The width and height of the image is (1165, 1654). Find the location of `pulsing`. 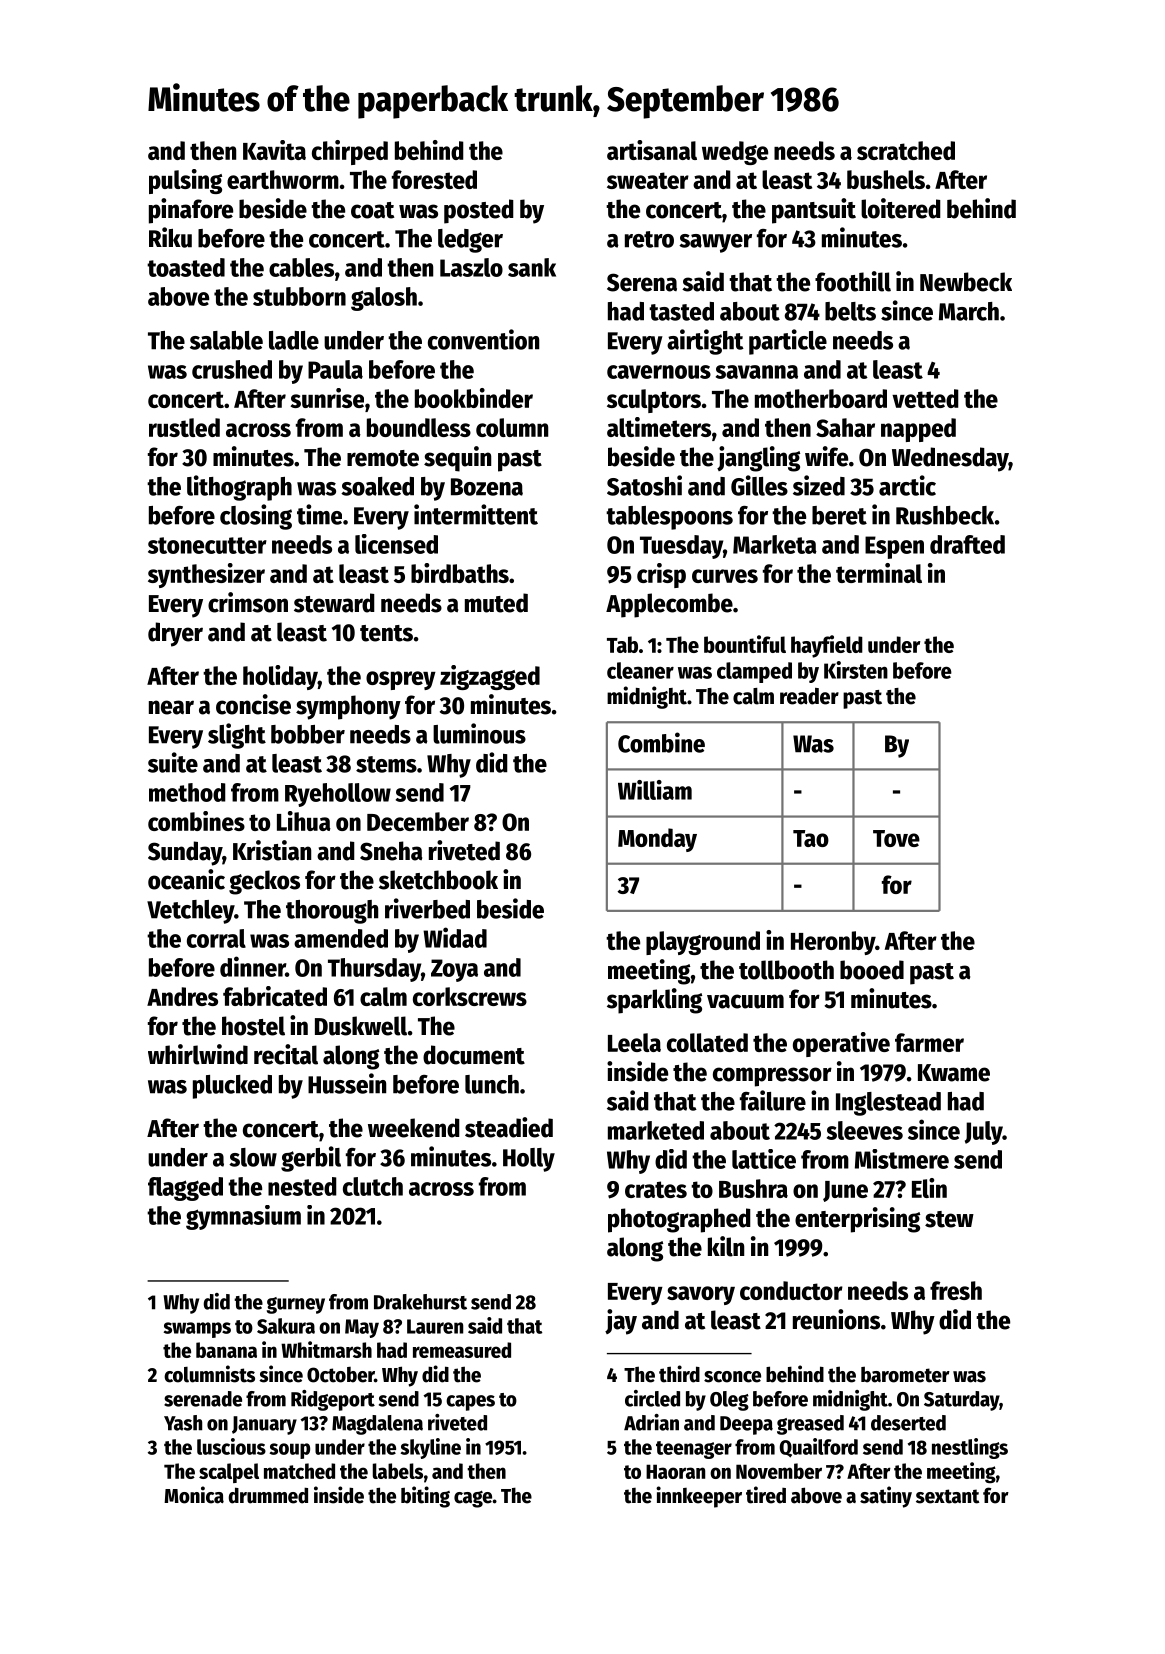

pulsing is located at coordinates (185, 181).
